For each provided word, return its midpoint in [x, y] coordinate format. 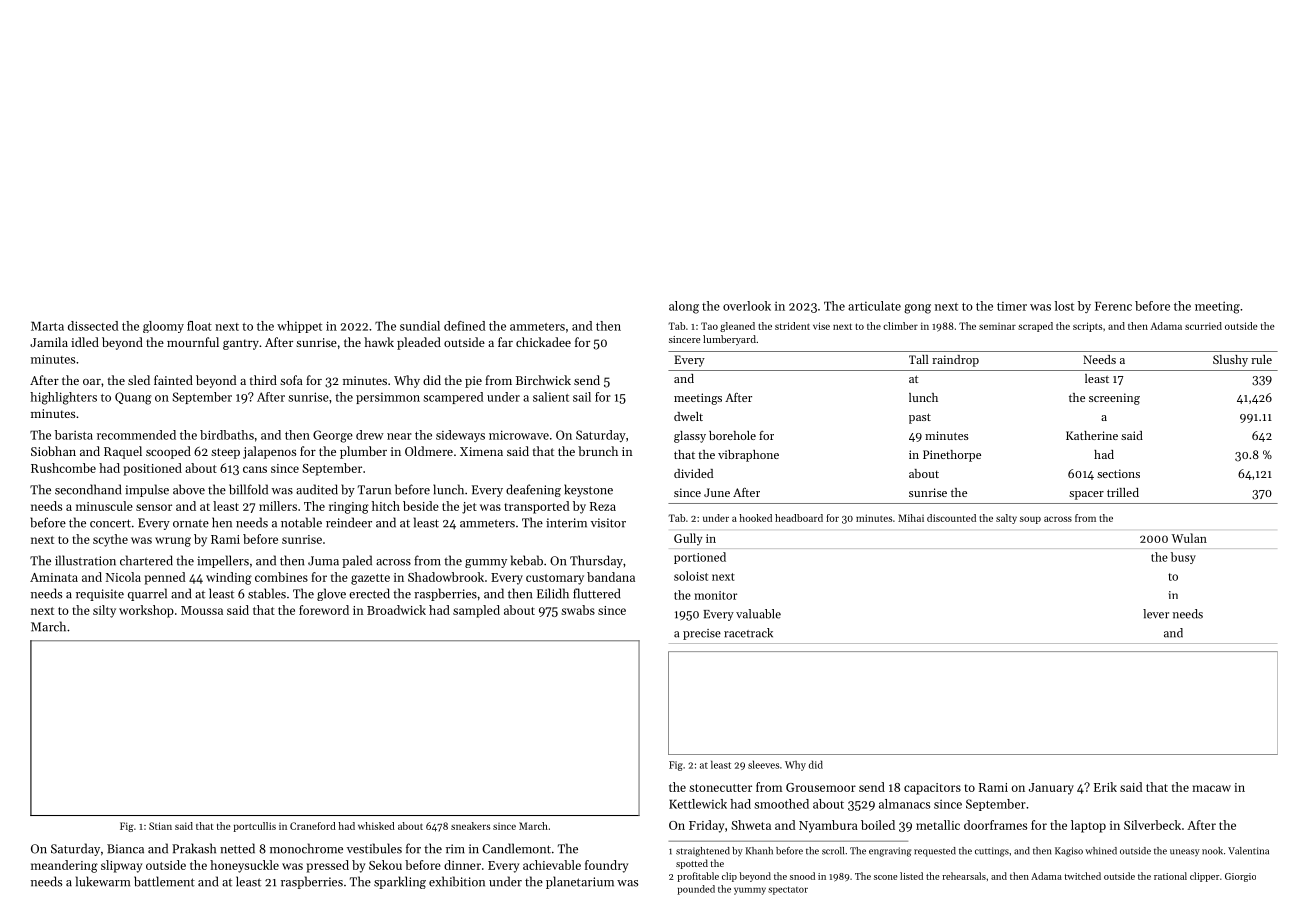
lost [1064, 306]
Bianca [125, 849]
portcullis [255, 827]
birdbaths [227, 435]
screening [1114, 399]
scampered [453, 398]
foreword [324, 610]
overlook [747, 306]
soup [1030, 520]
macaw [1211, 788]
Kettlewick [698, 804]
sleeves [763, 764]
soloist [691, 576]
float [199, 326]
